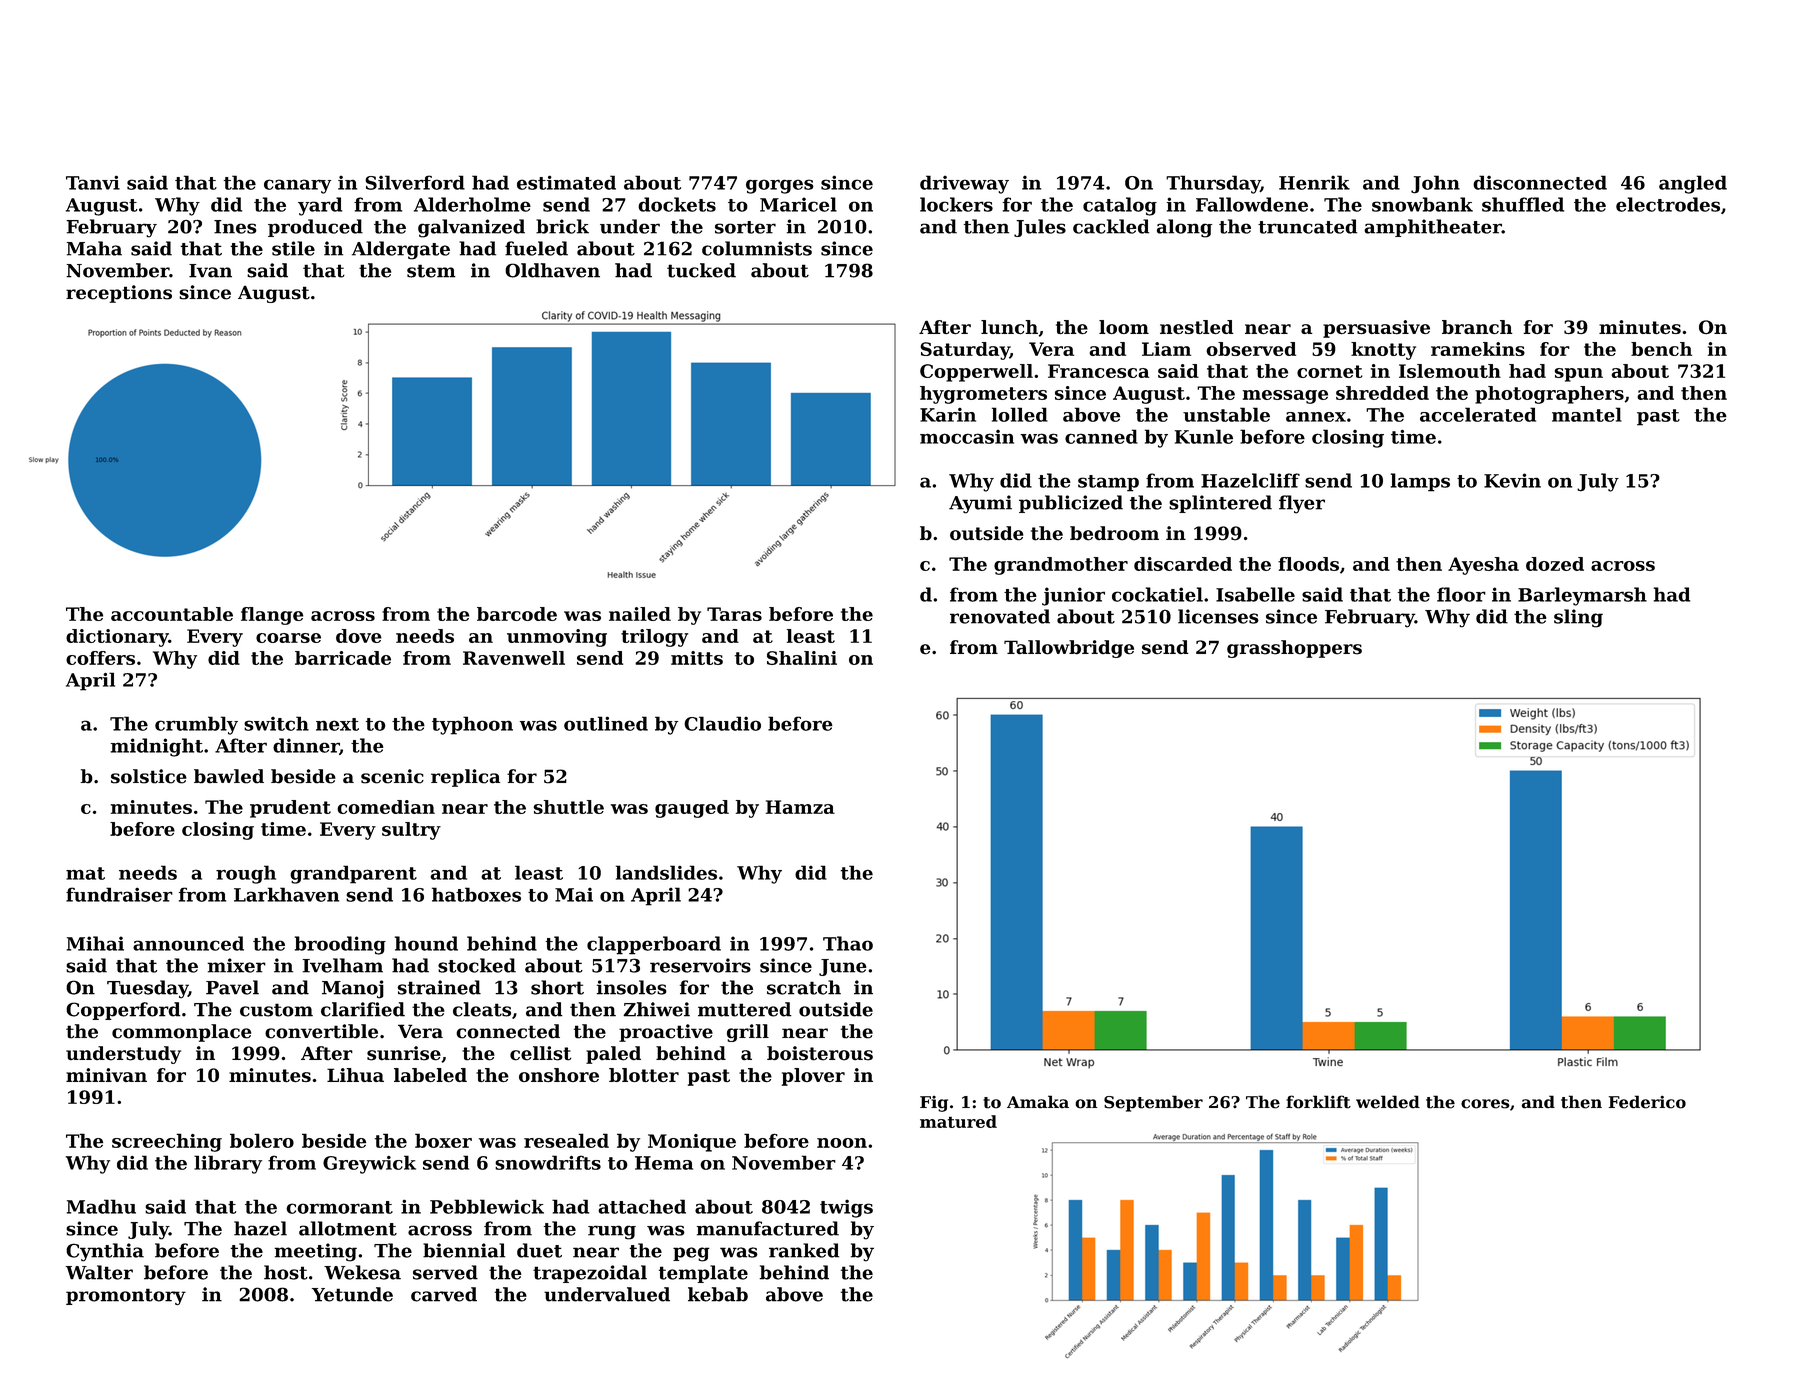 The height and width of the screenshot is (1386, 1793). Describe the element at coordinates (1388, 1102) in the screenshot. I see `welded` at that location.
